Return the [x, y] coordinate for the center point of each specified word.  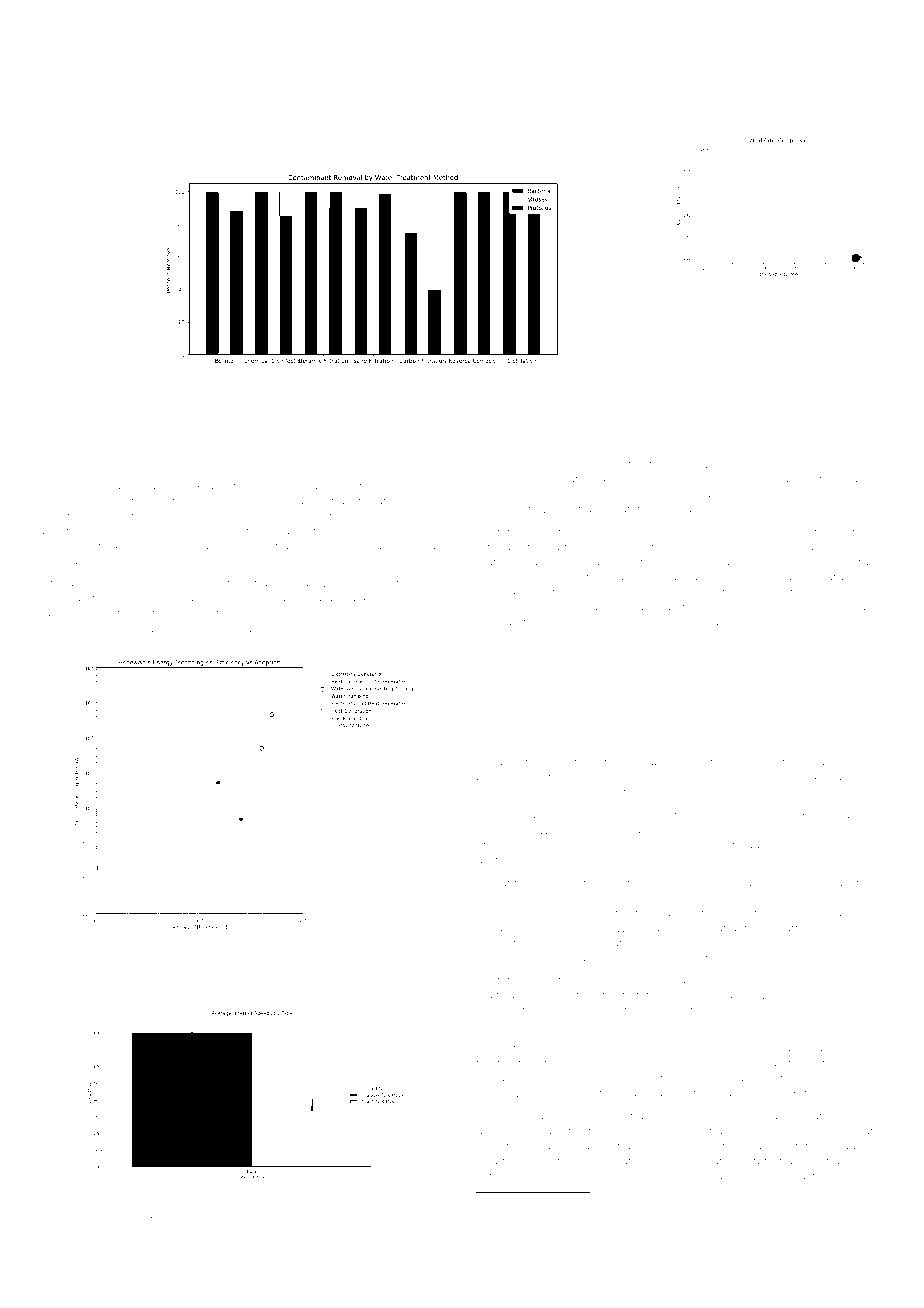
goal [243, 630]
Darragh [162, 968]
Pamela [738, 727]
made [348, 955]
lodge [841, 1011]
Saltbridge [503, 1162]
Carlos [125, 954]
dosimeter [617, 532]
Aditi [594, 607]
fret [532, 713]
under [693, 1161]
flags [140, 1201]
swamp [112, 1216]
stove [240, 501]
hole [722, 762]
